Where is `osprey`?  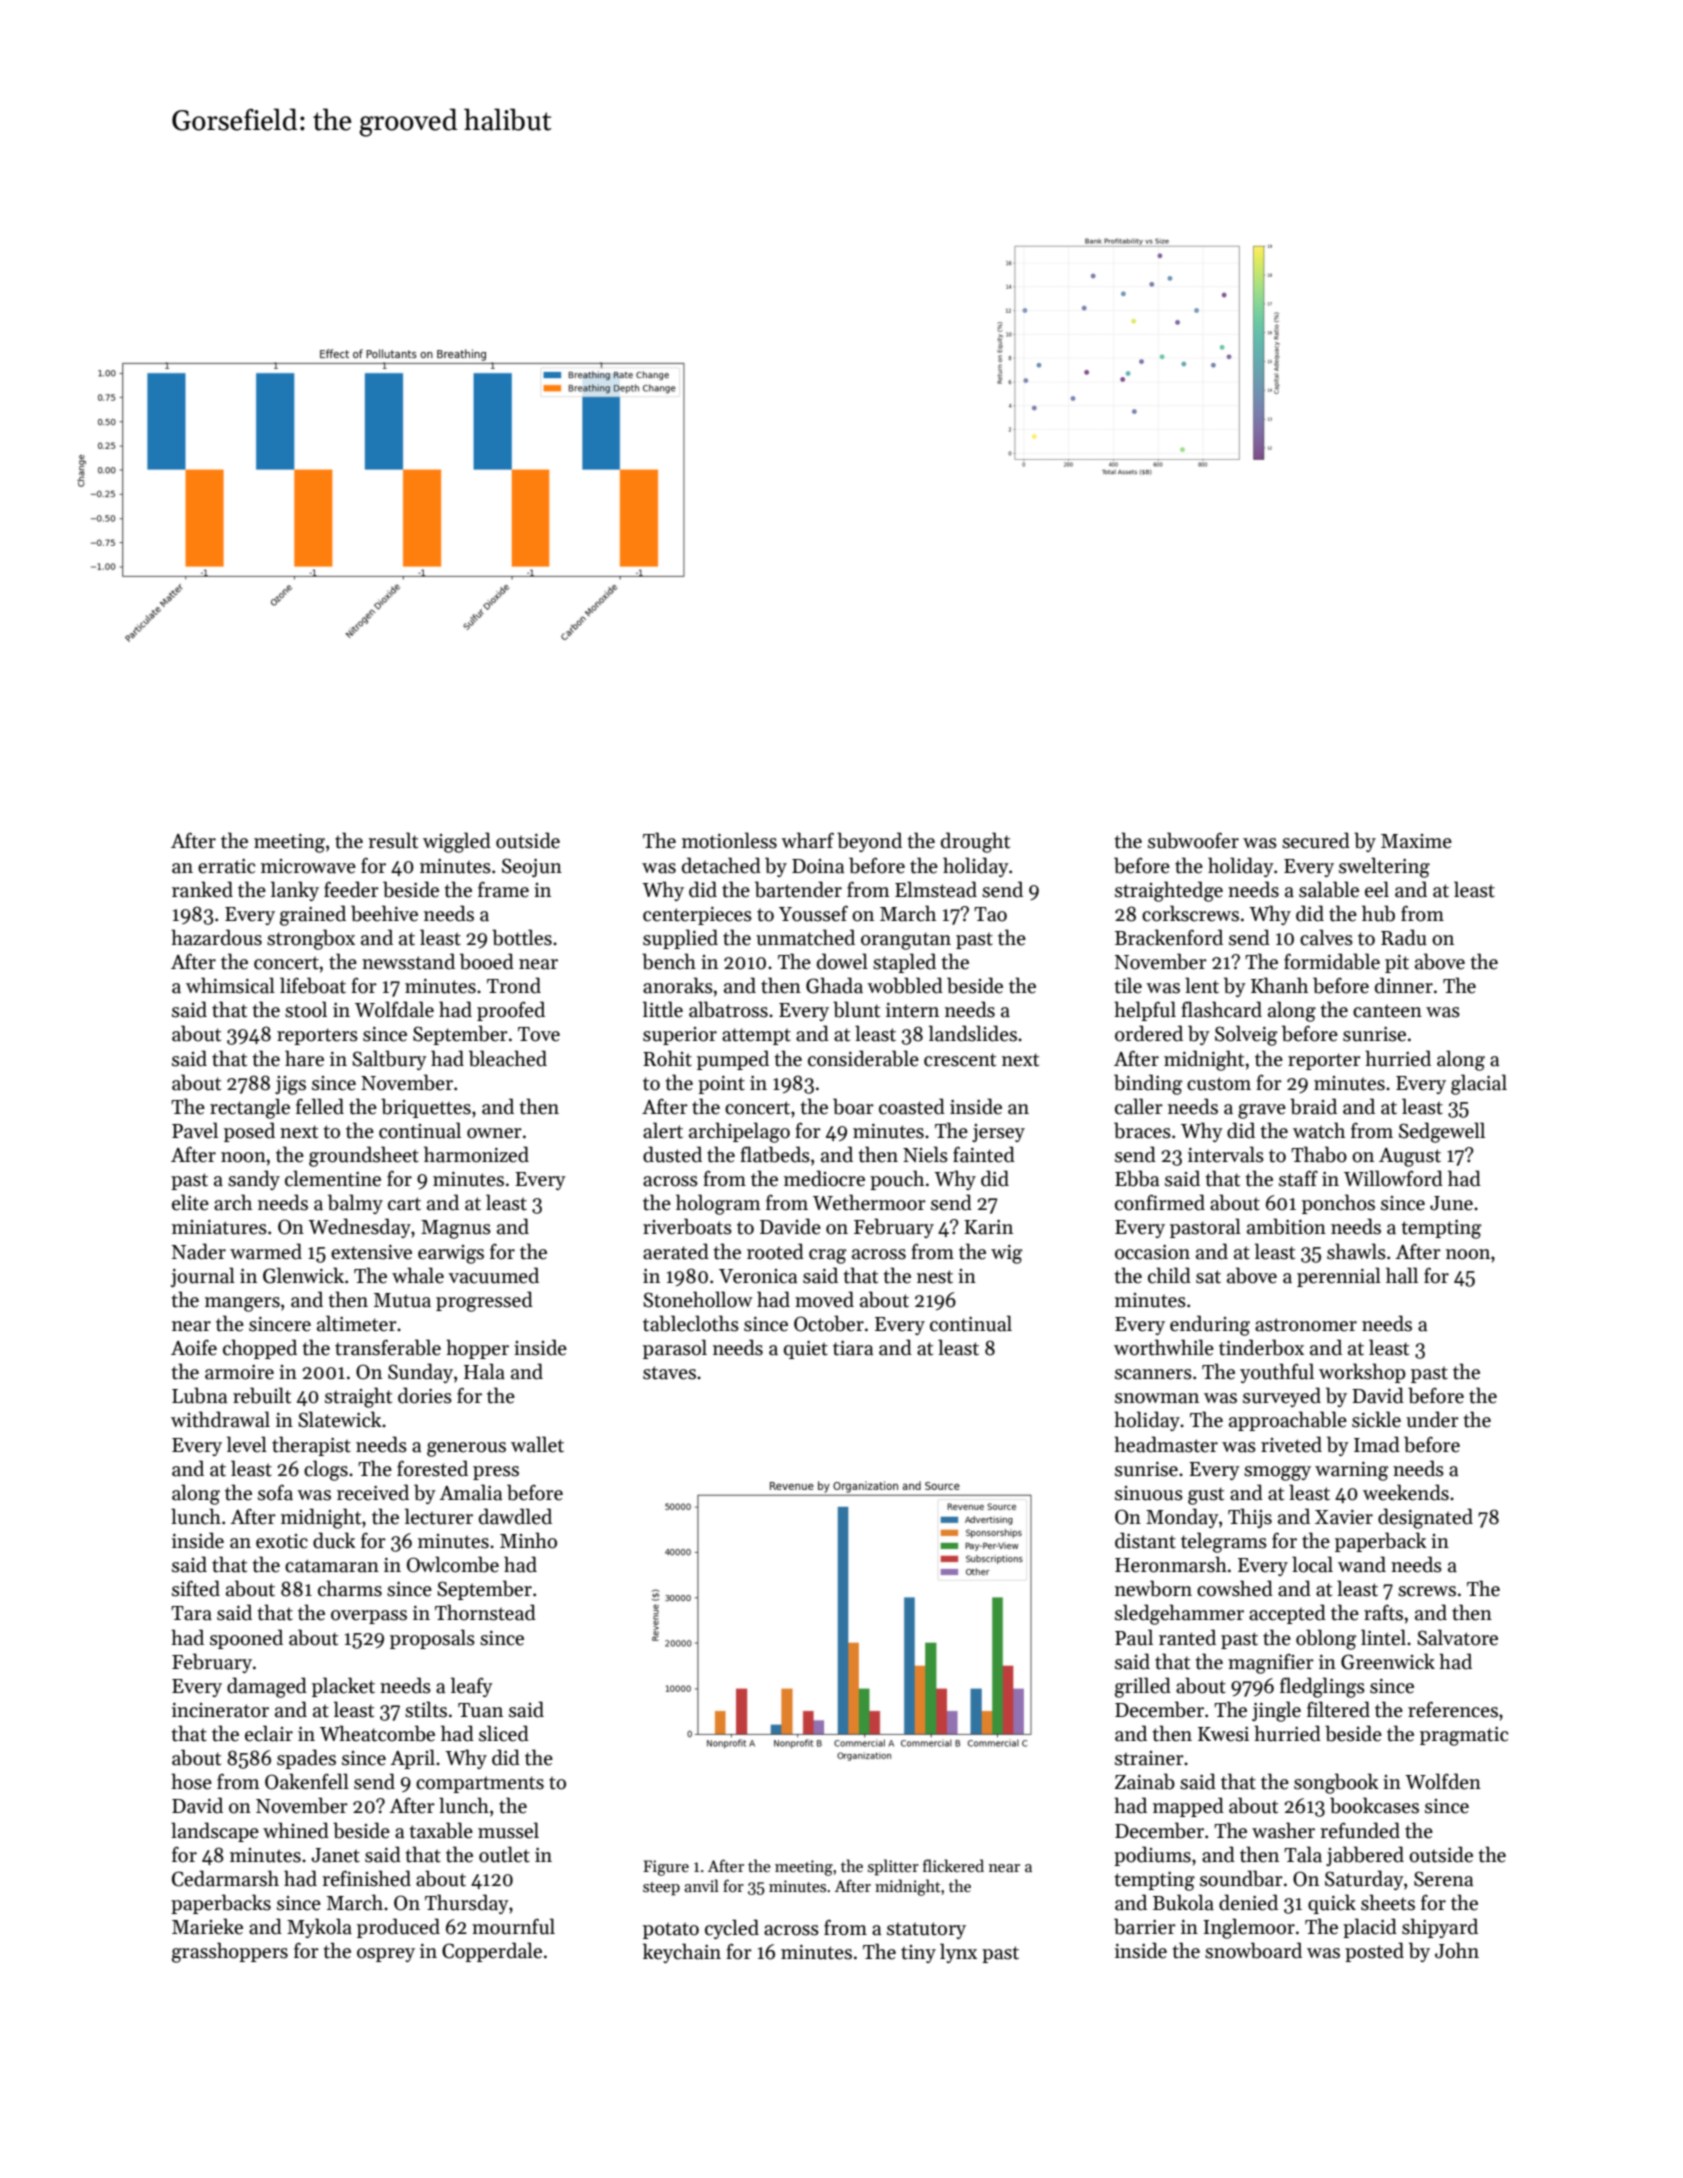 osprey is located at coordinates (386, 1955).
